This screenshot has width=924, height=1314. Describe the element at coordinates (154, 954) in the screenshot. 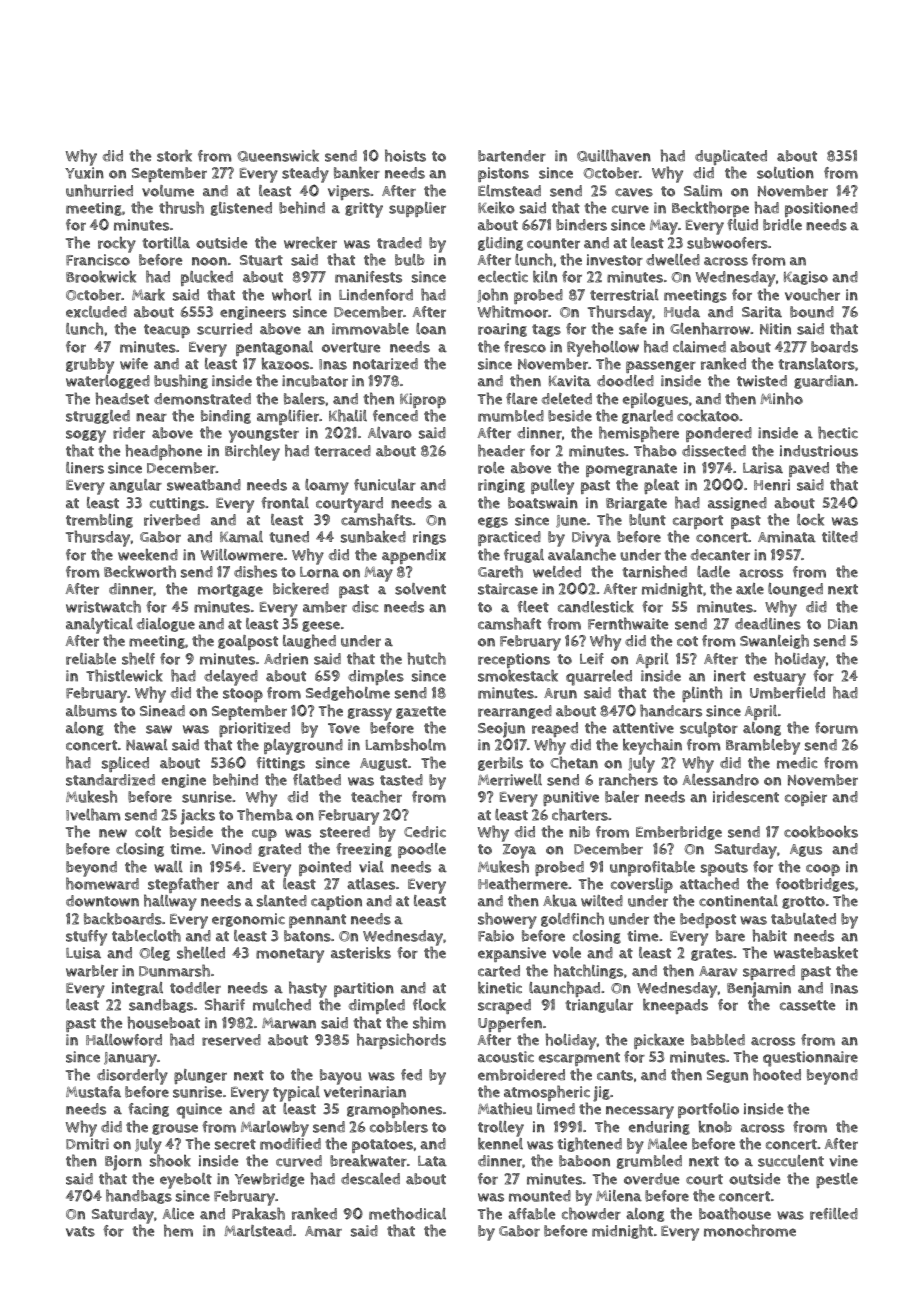

I see `Oleg` at that location.
